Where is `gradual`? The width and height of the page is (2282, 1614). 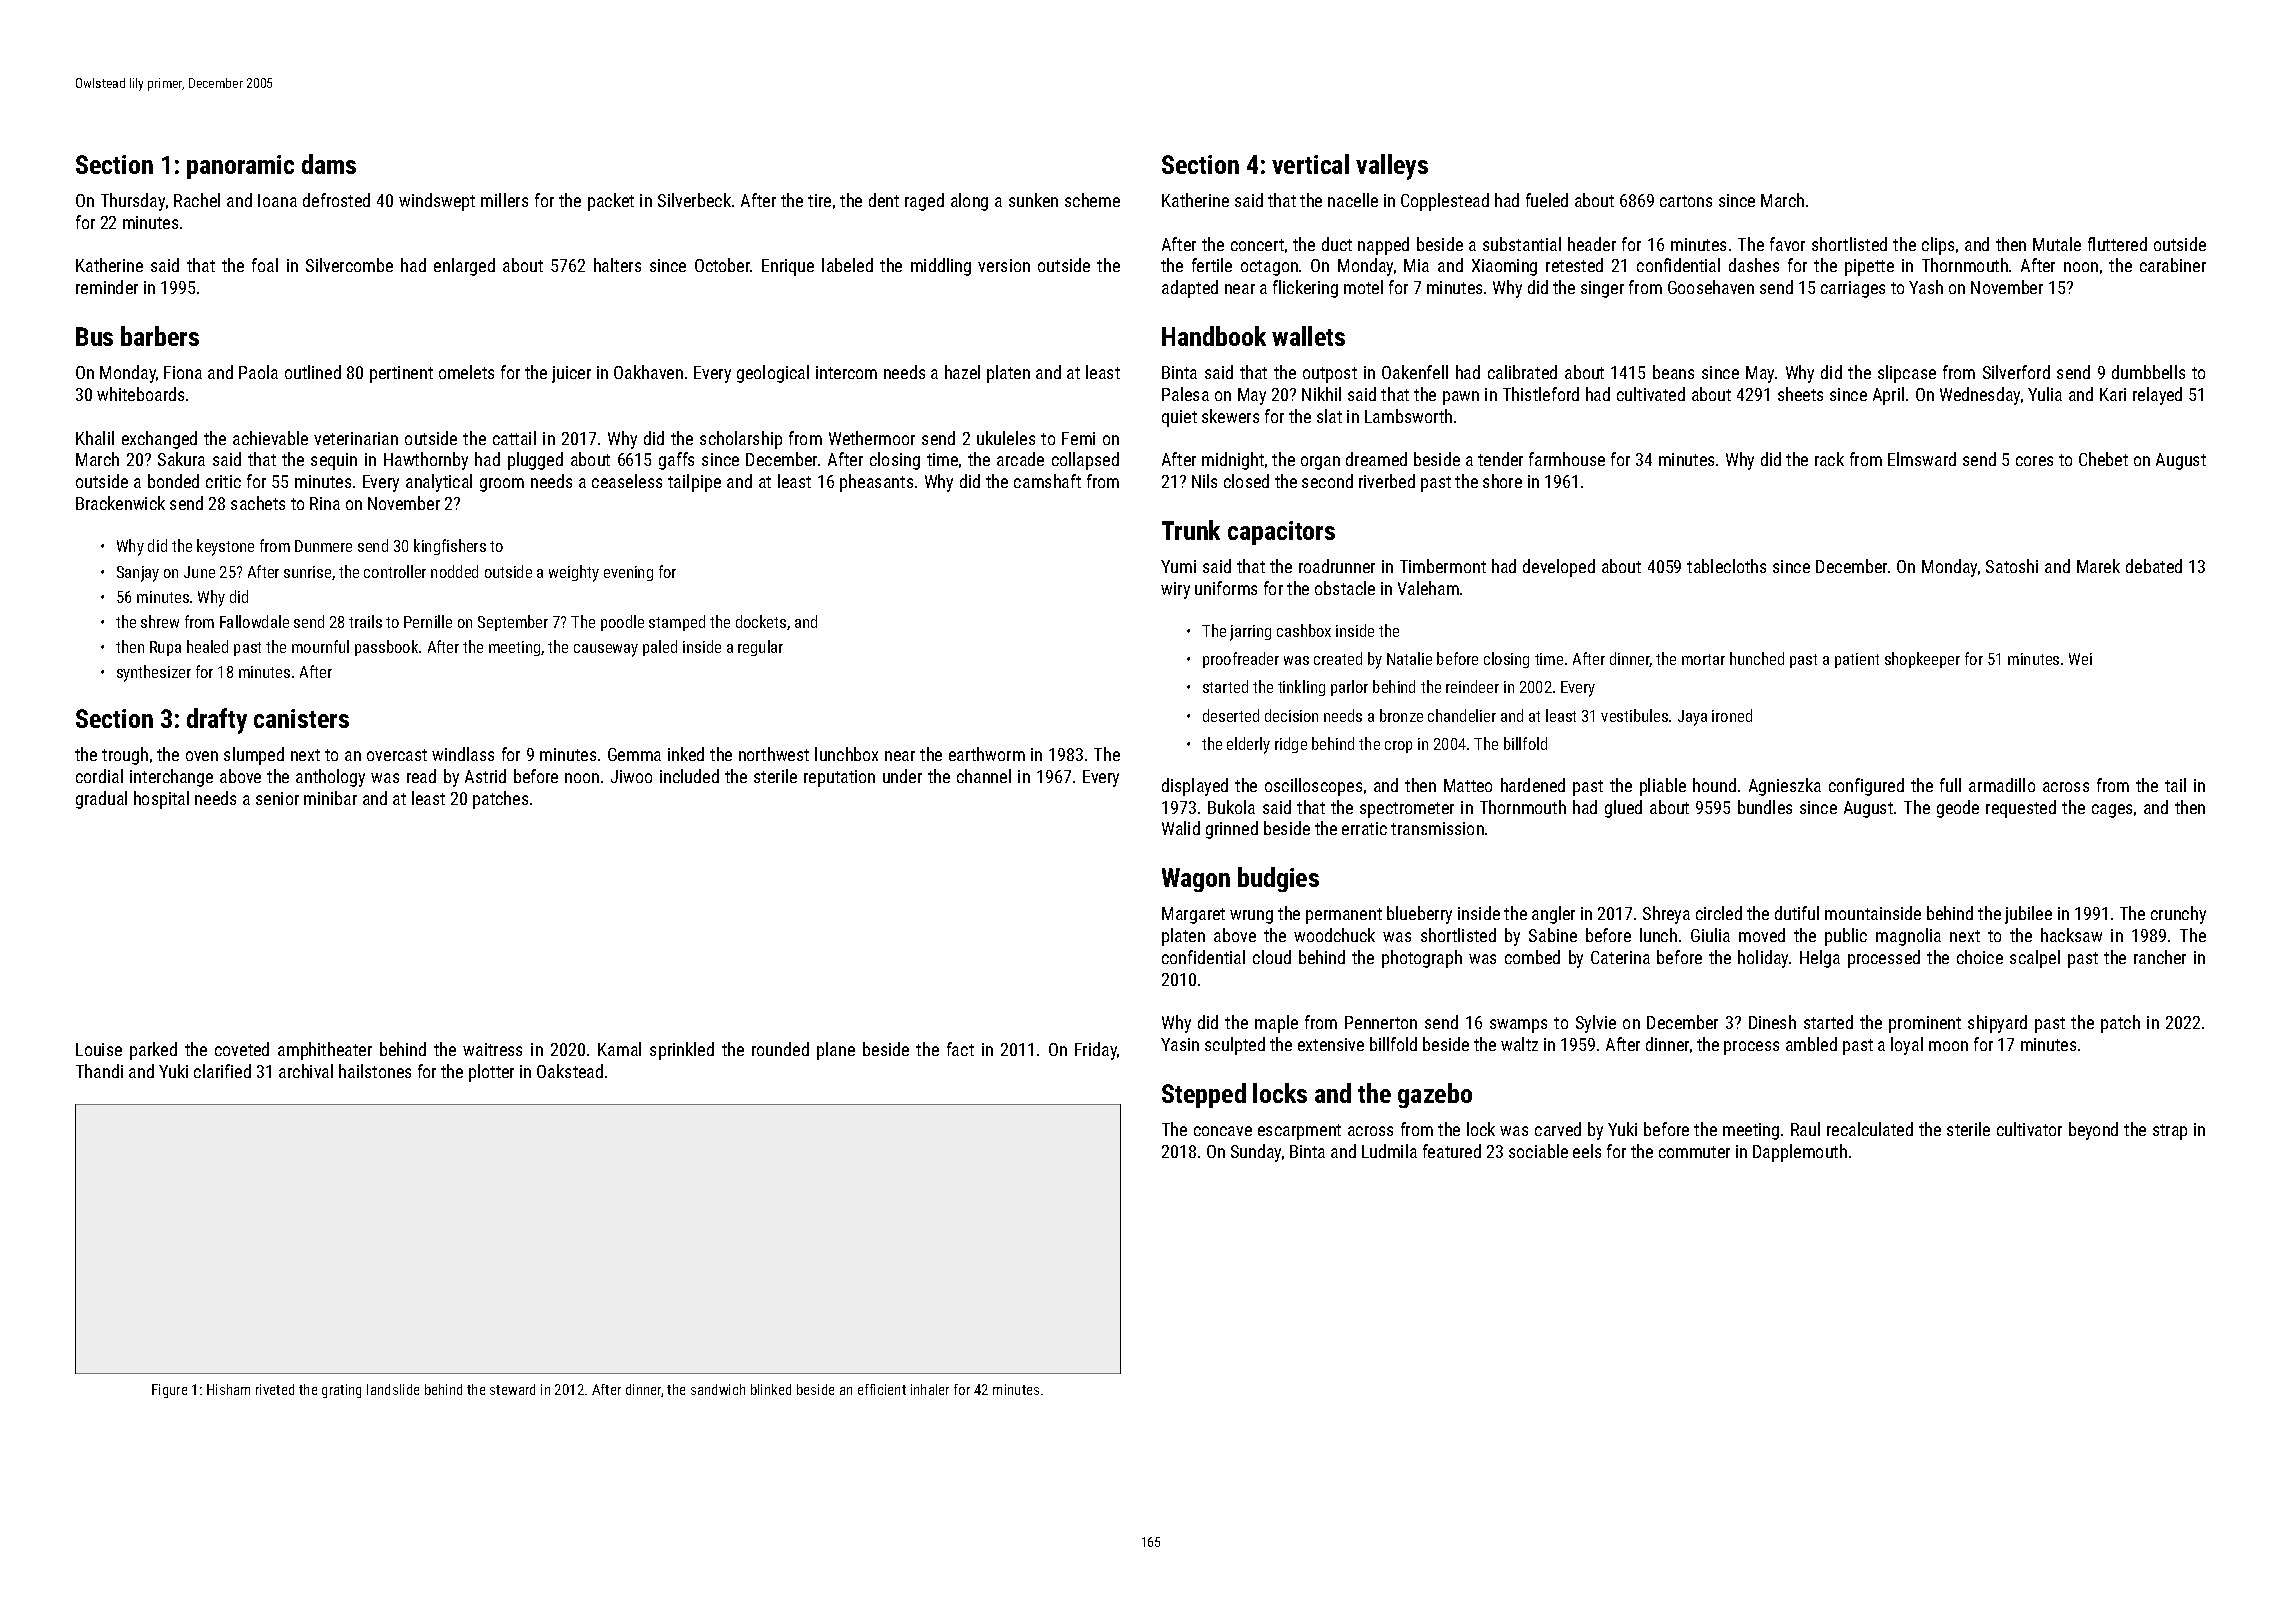
gradual is located at coordinates (101, 800).
